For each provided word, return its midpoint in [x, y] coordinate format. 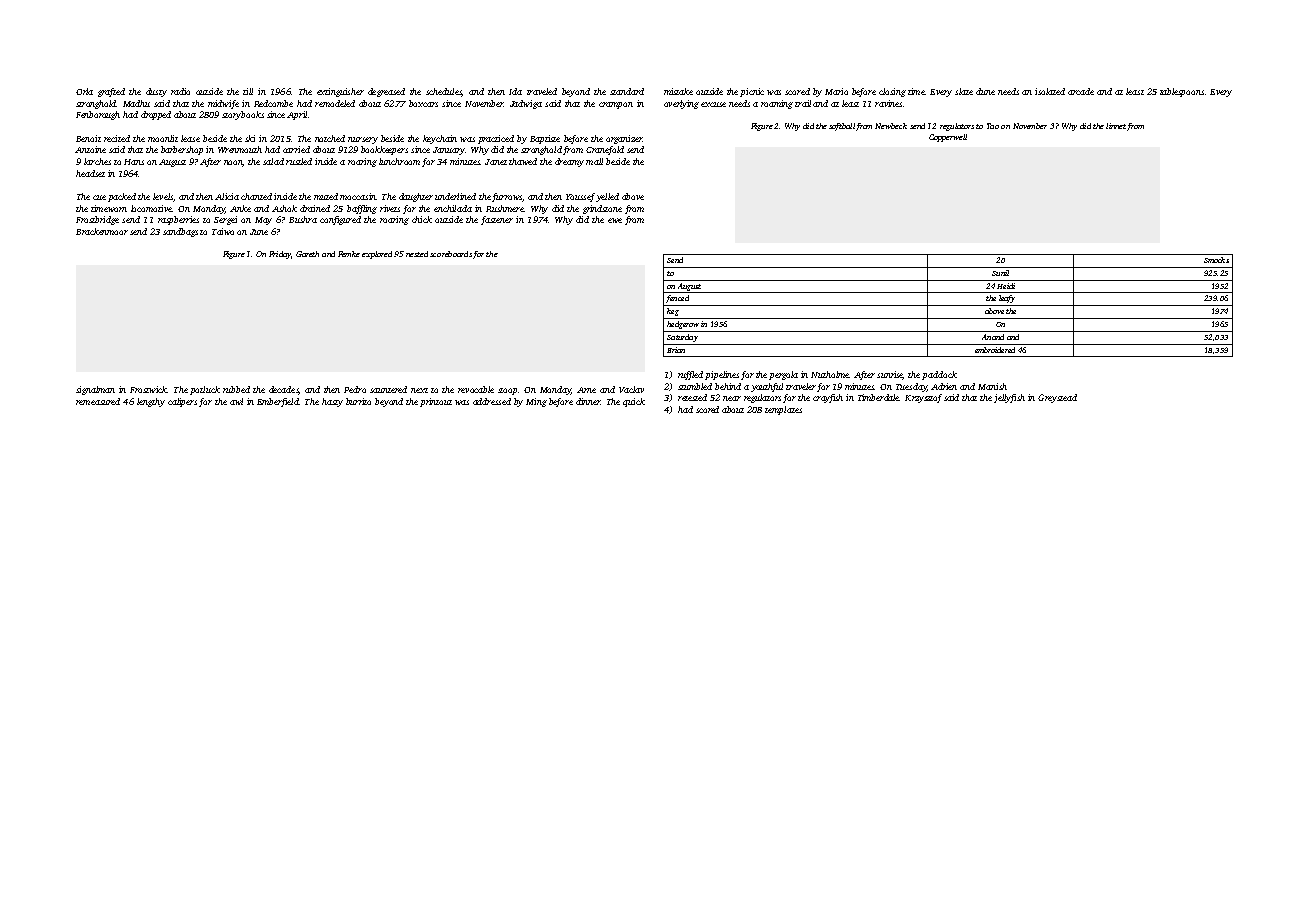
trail [803, 103]
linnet [1116, 126]
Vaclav [631, 389]
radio [180, 91]
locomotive [151, 208]
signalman [95, 390]
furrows [507, 197]
